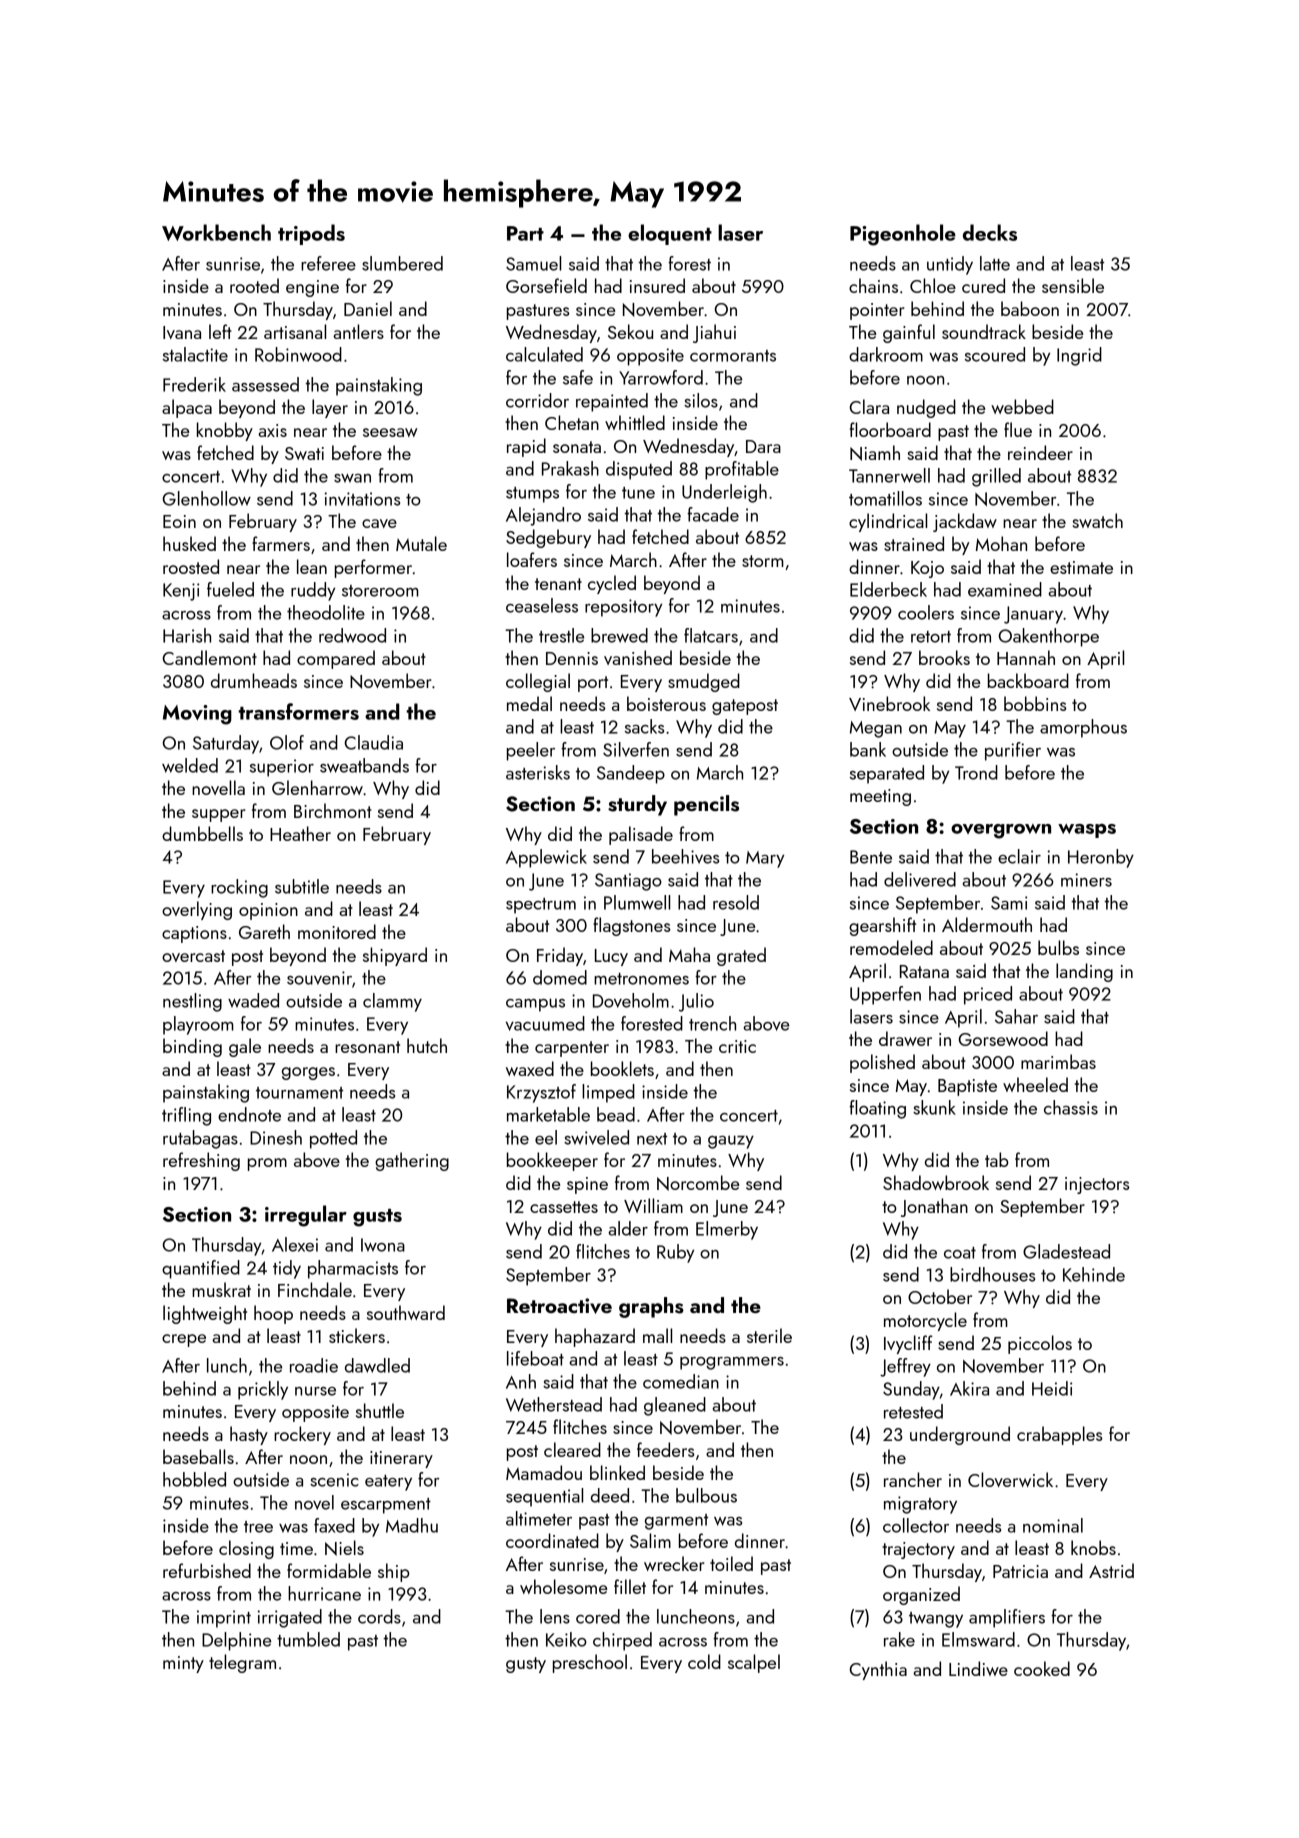  Describe the element at coordinates (769, 1335) in the page. I see `sterile` at that location.
